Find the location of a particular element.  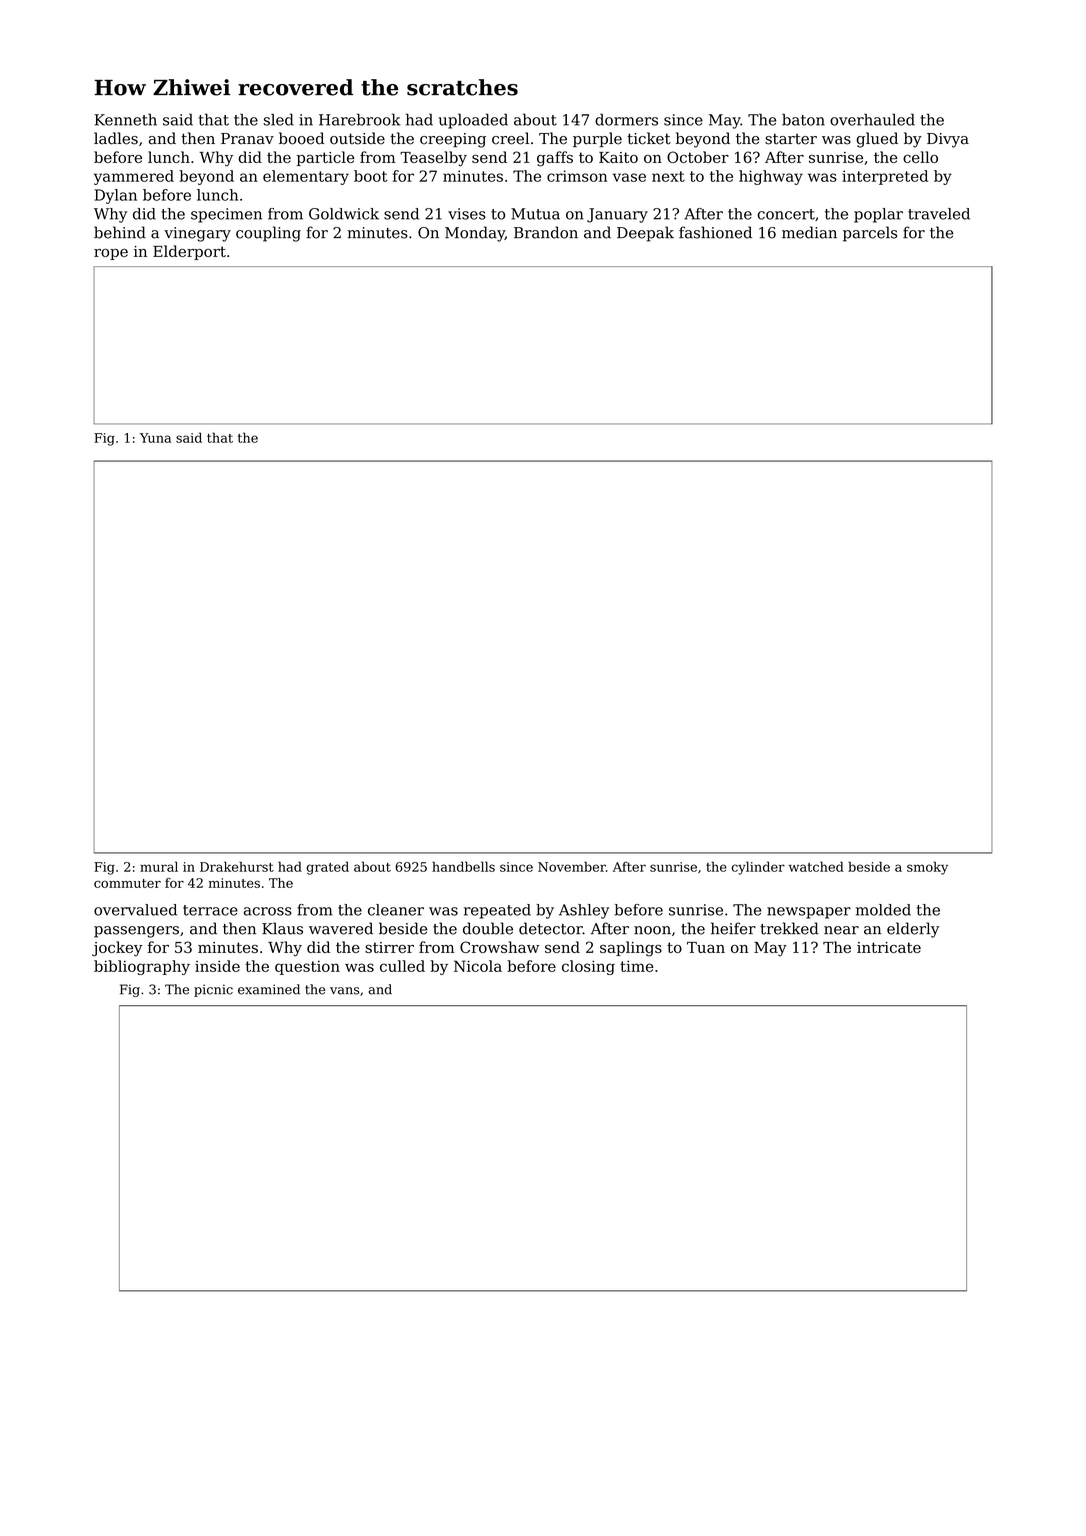

Brandon is located at coordinates (546, 232).
